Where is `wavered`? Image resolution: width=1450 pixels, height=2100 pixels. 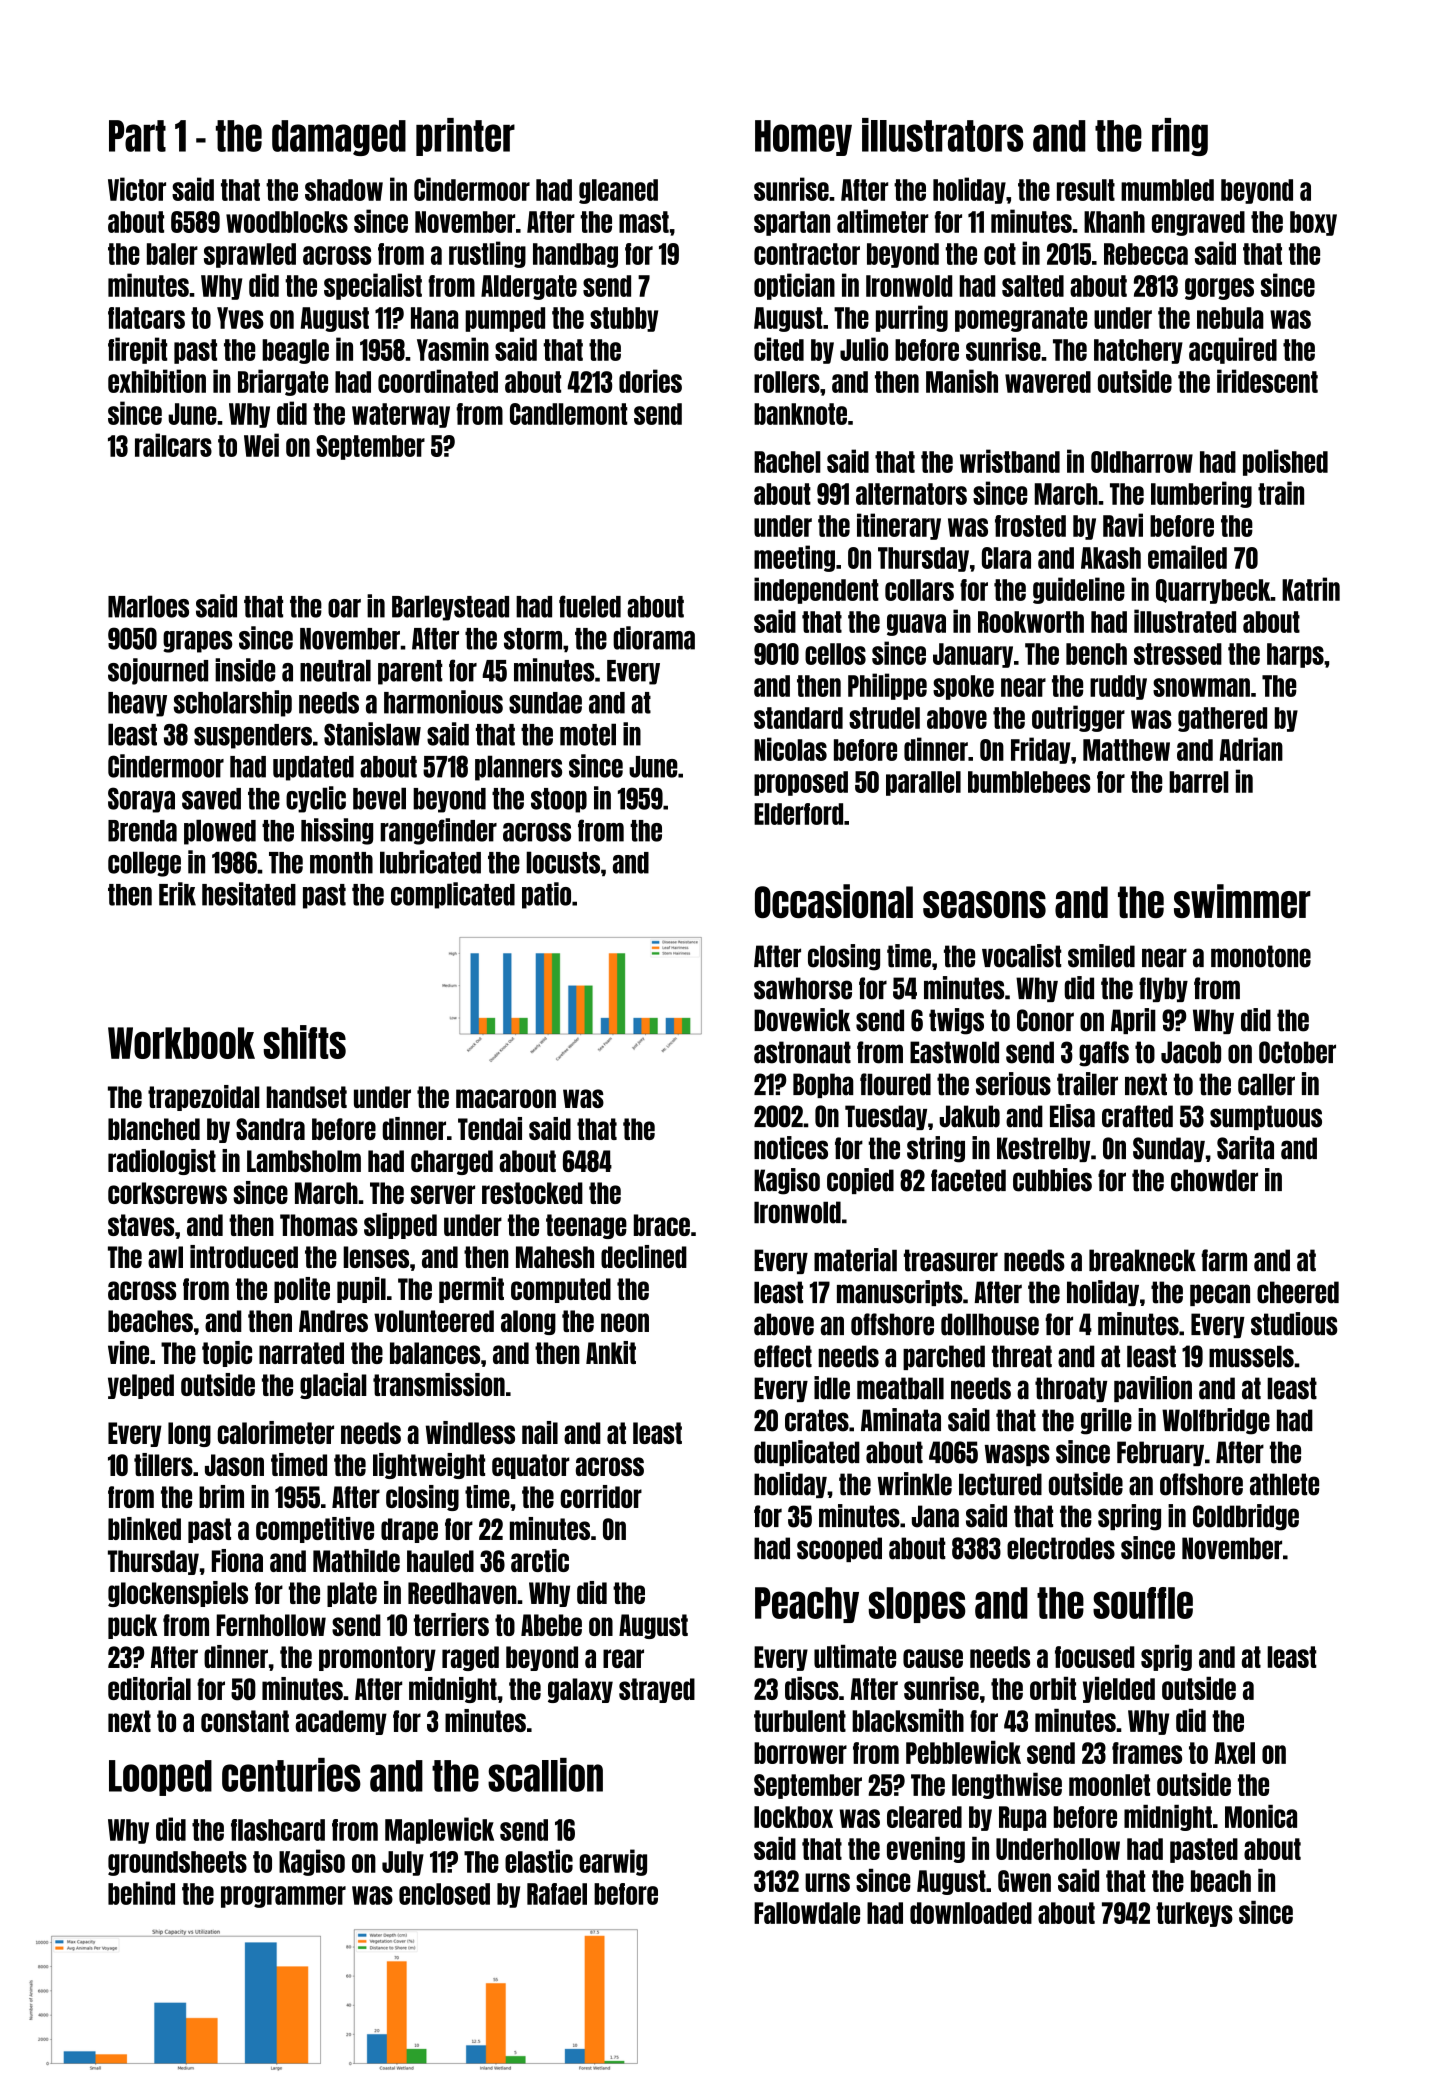
wavered is located at coordinates (1048, 382).
